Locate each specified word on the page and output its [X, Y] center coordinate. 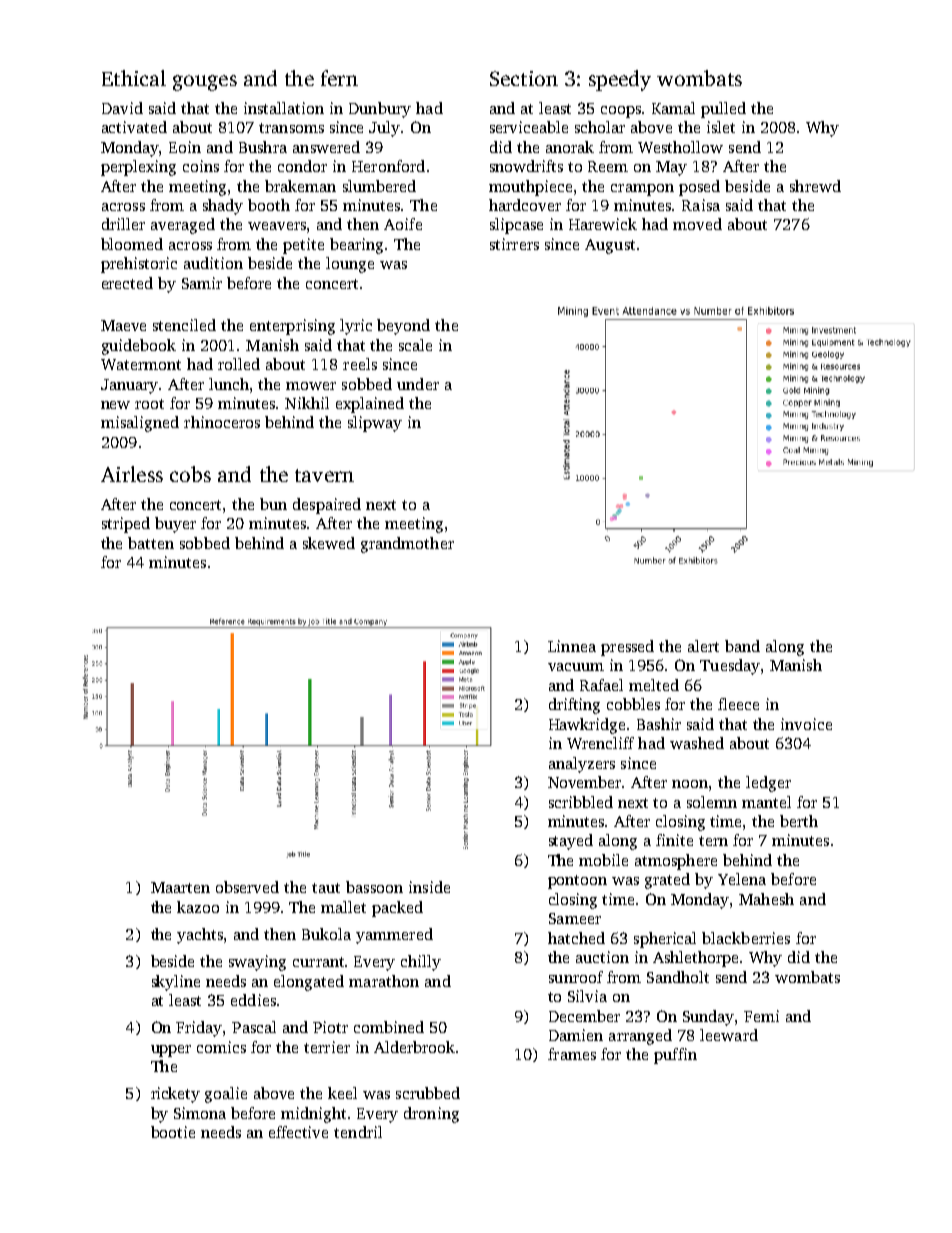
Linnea [572, 646]
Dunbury [380, 110]
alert [703, 646]
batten [151, 543]
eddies [253, 1000]
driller [123, 224]
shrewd [815, 186]
